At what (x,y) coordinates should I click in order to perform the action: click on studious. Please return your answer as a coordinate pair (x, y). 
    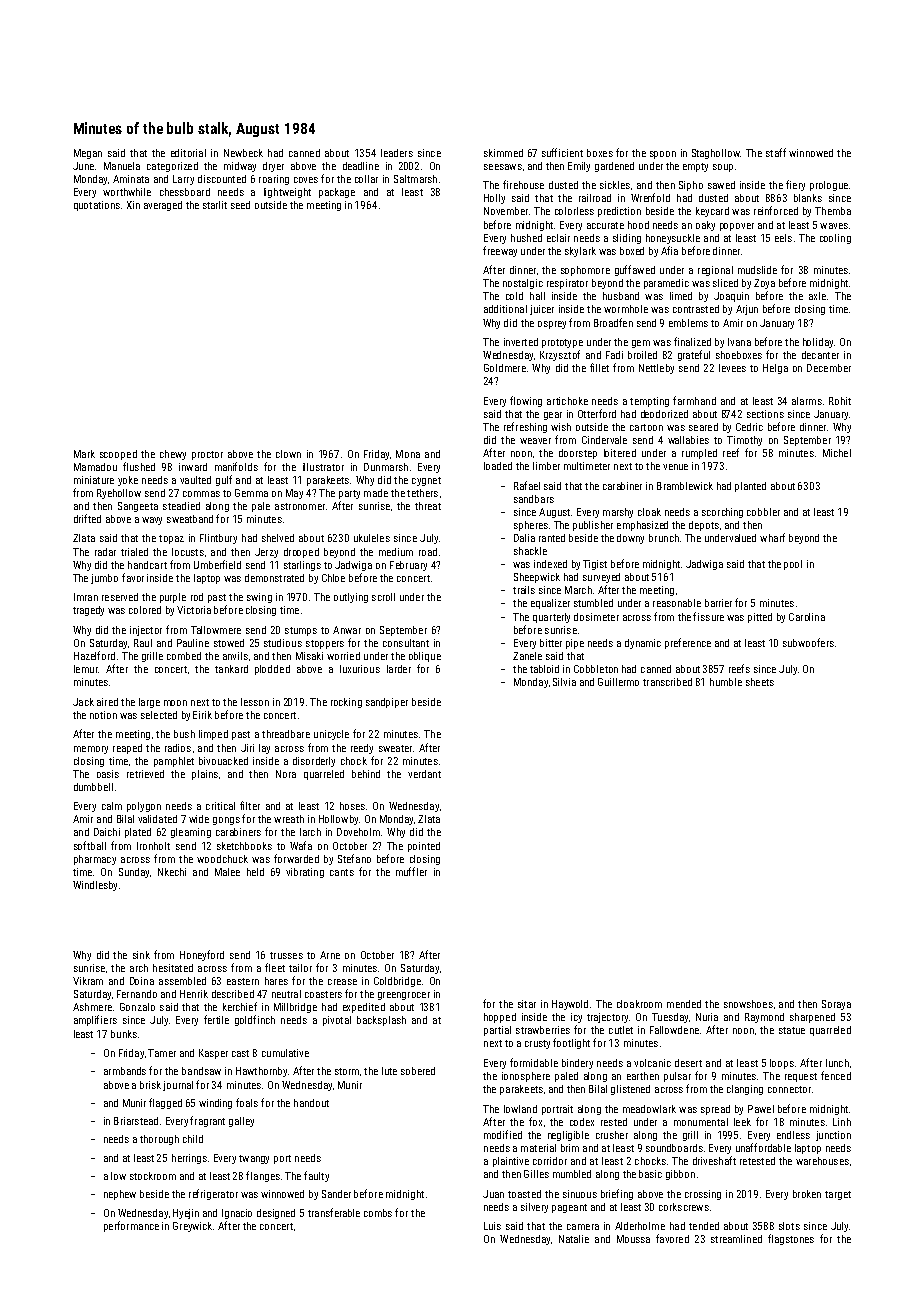
    Looking at the image, I should click on (283, 643).
